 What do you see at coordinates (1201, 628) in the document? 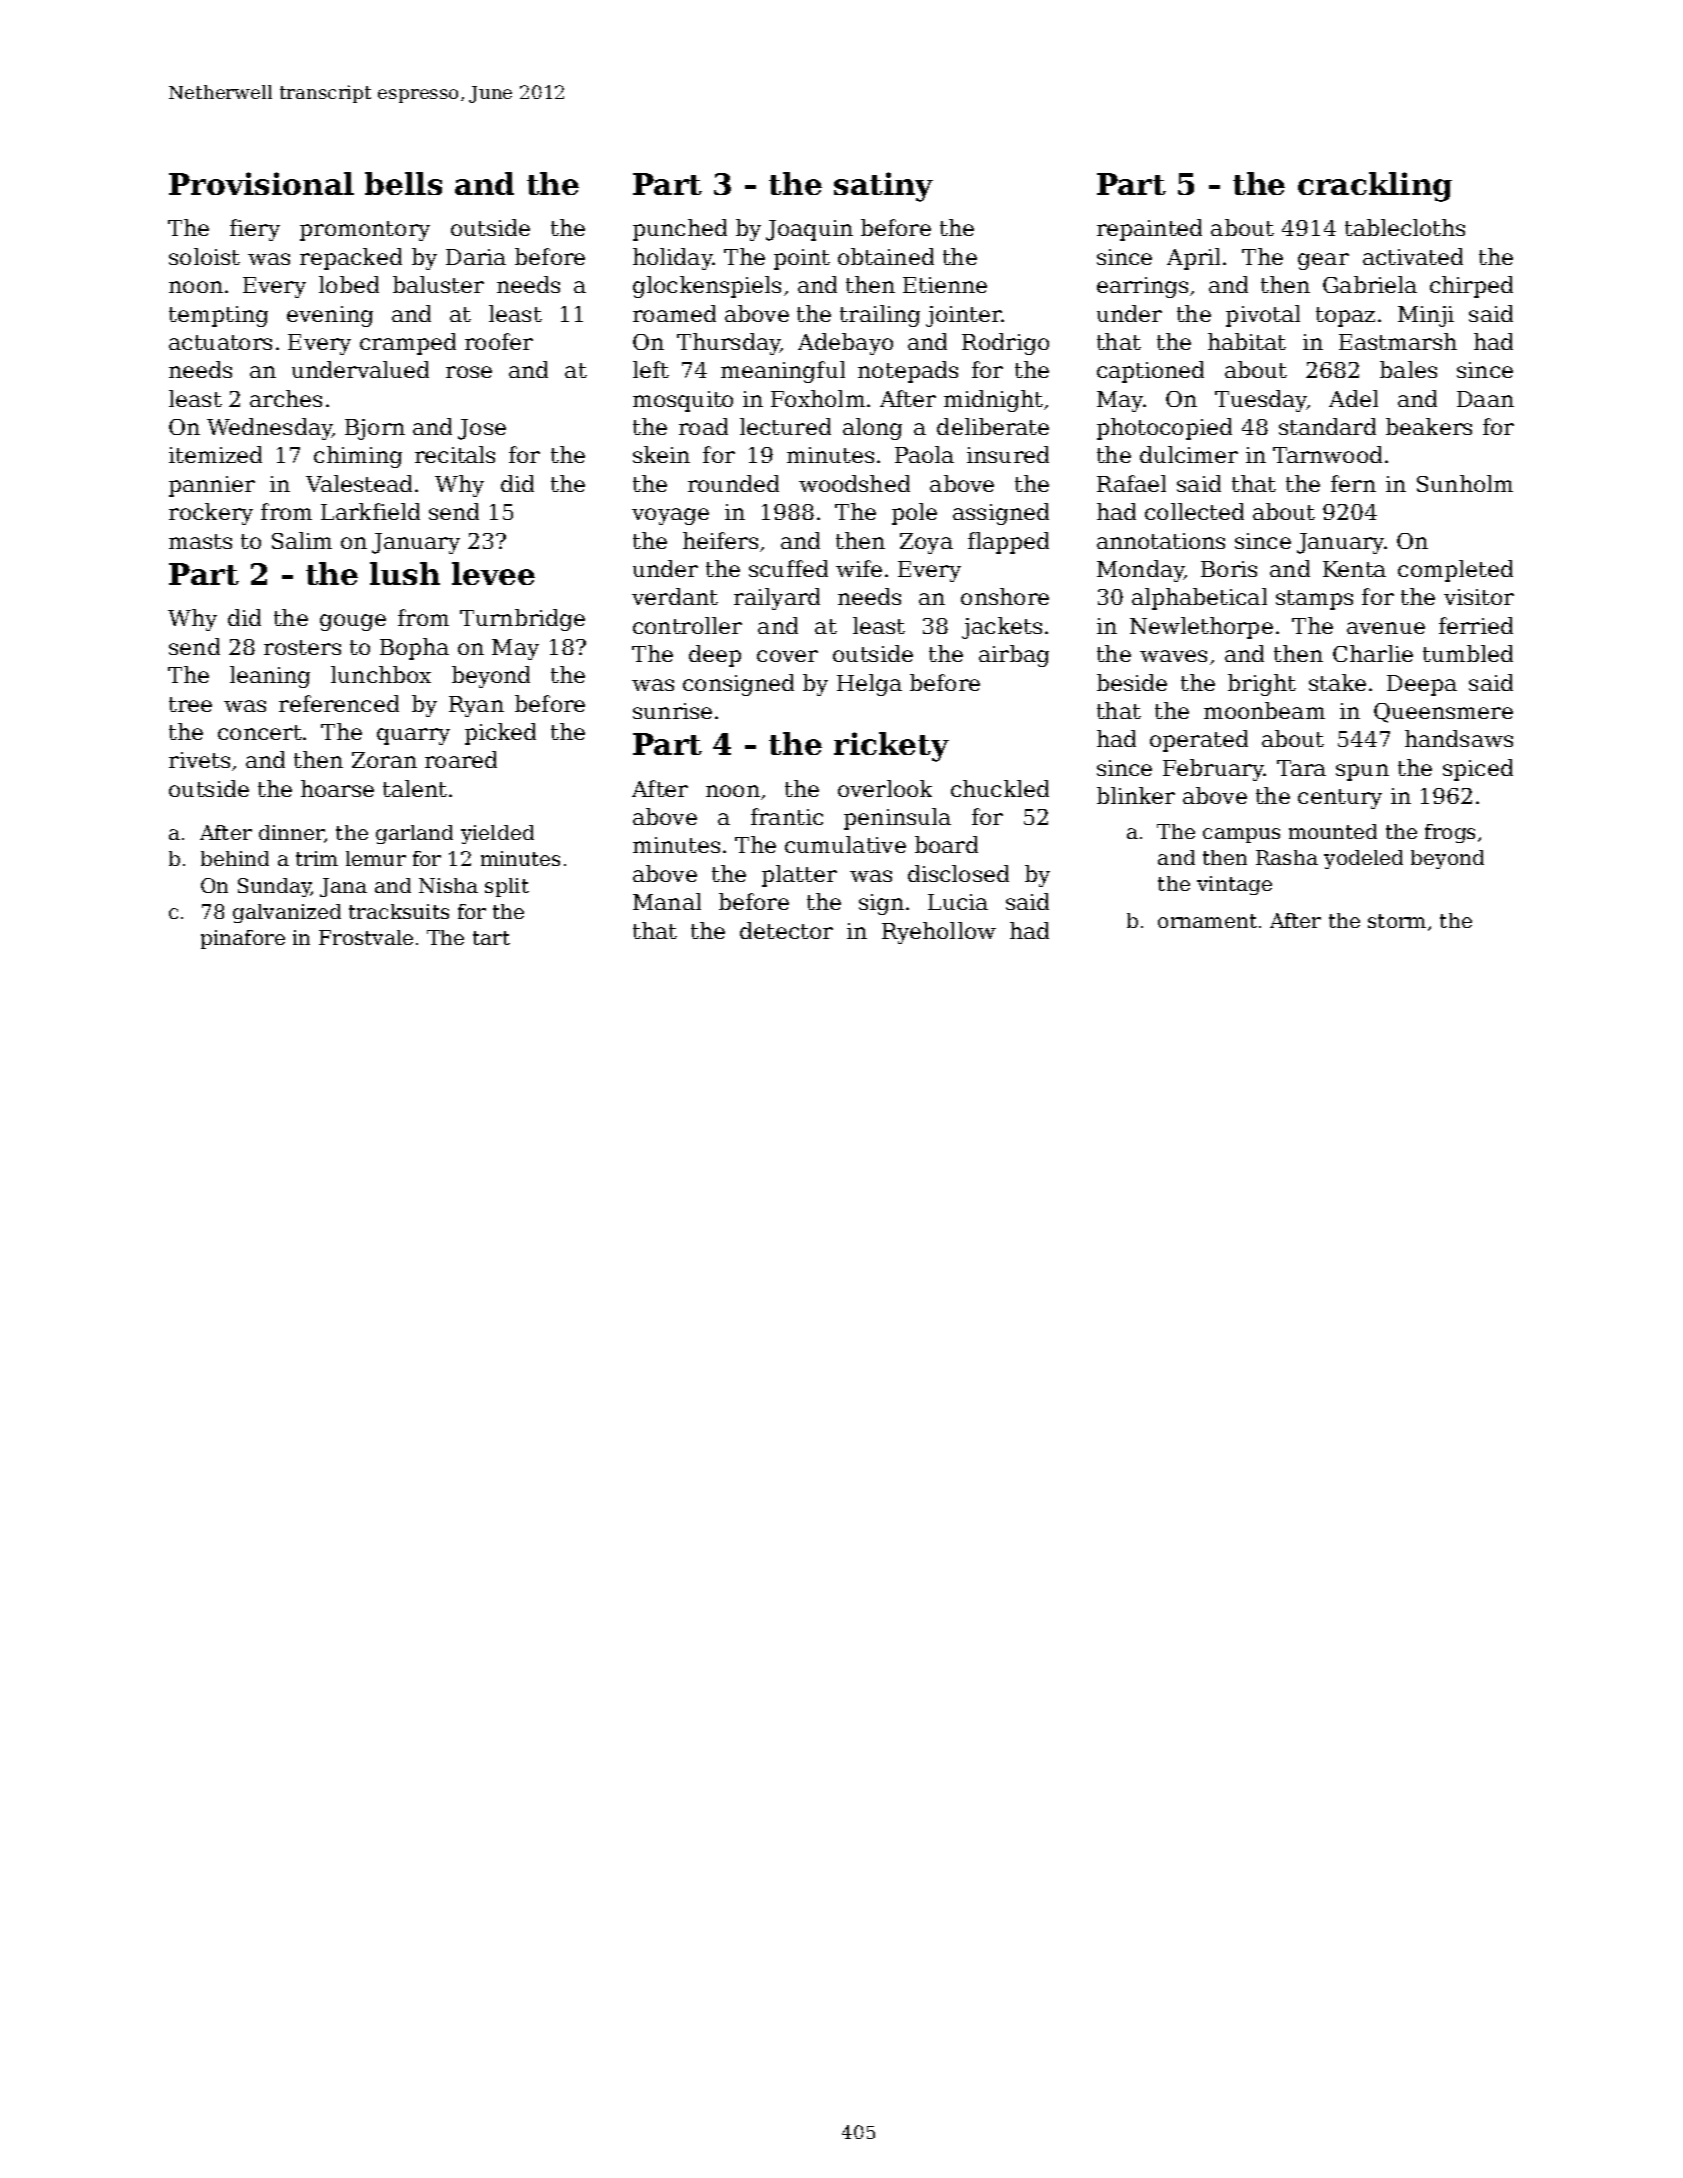
I see `Newlethorpe` at bounding box center [1201, 628].
